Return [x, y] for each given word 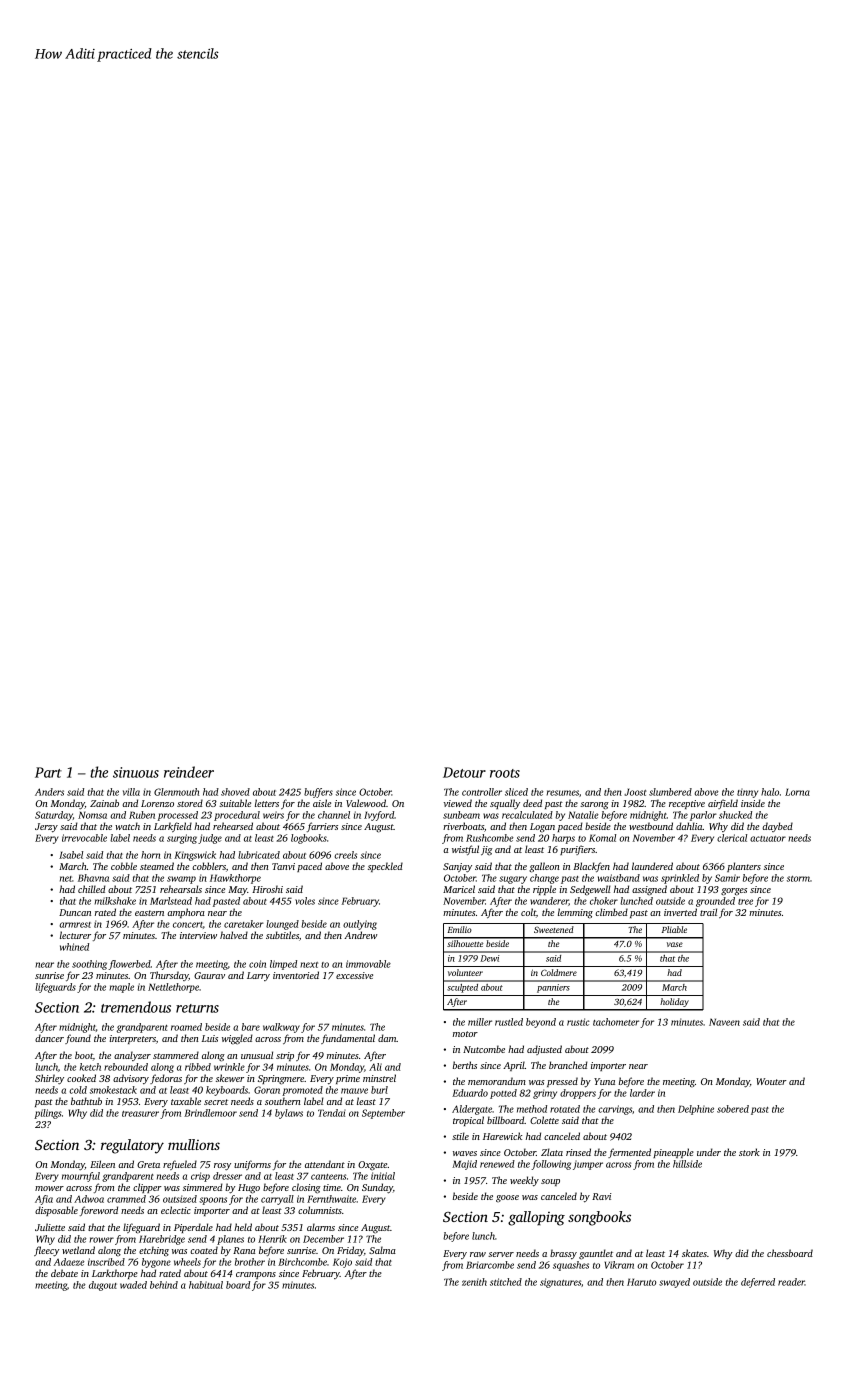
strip [285, 1056]
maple [122, 988]
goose [507, 1198]
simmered [203, 1187]
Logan [542, 828]
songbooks [599, 1218]
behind [164, 1285]
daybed [777, 827]
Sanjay [457, 867]
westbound [651, 826]
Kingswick [195, 856]
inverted [680, 912]
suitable [235, 803]
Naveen [724, 1022]
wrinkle [229, 1067]
